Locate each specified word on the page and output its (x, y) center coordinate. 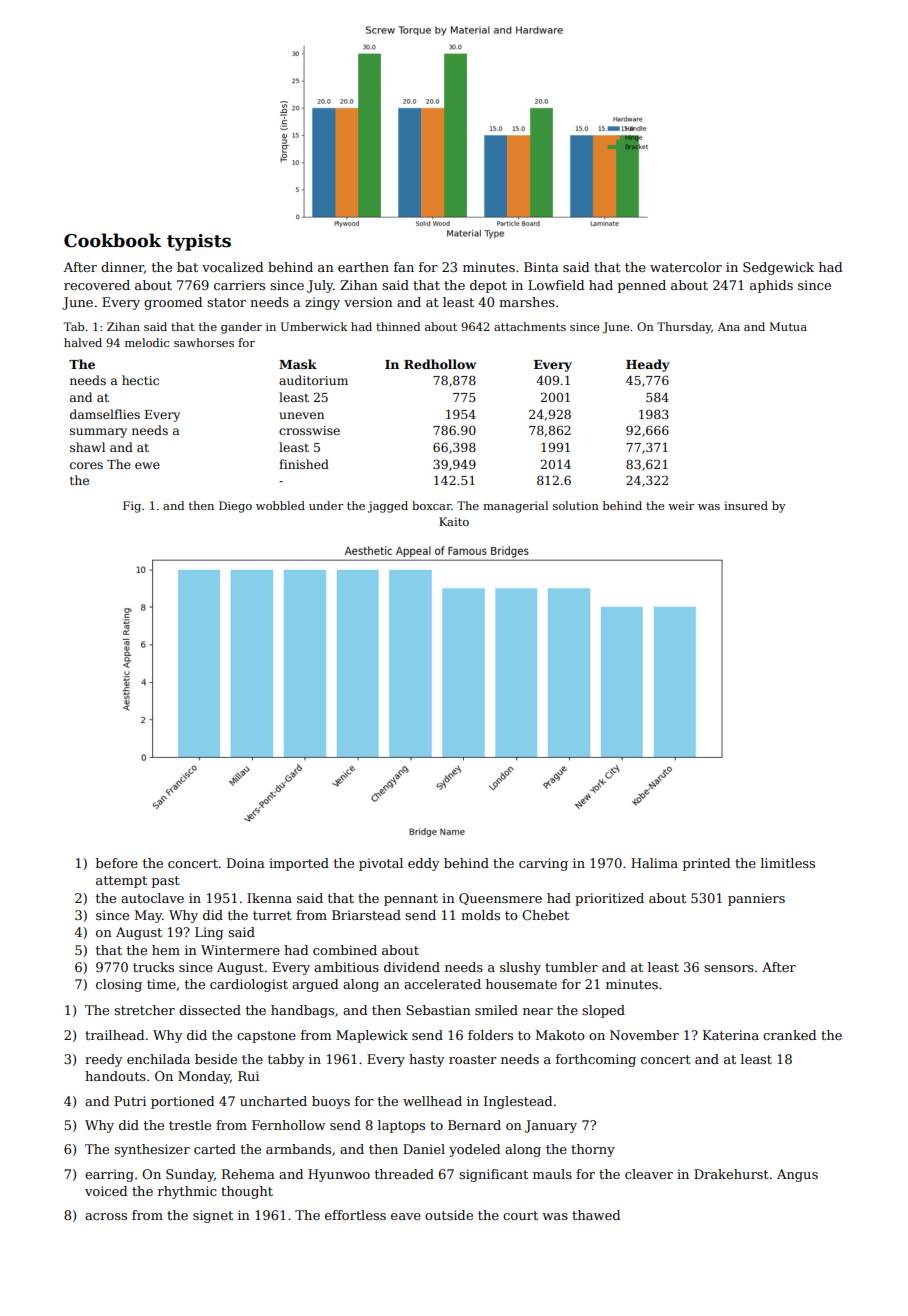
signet (213, 1216)
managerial (515, 507)
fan (404, 267)
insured (746, 505)
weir (681, 505)
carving (543, 864)
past (166, 882)
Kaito (454, 521)
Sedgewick (778, 268)
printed (706, 864)
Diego (235, 507)
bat (187, 267)
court (520, 1215)
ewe (147, 465)
